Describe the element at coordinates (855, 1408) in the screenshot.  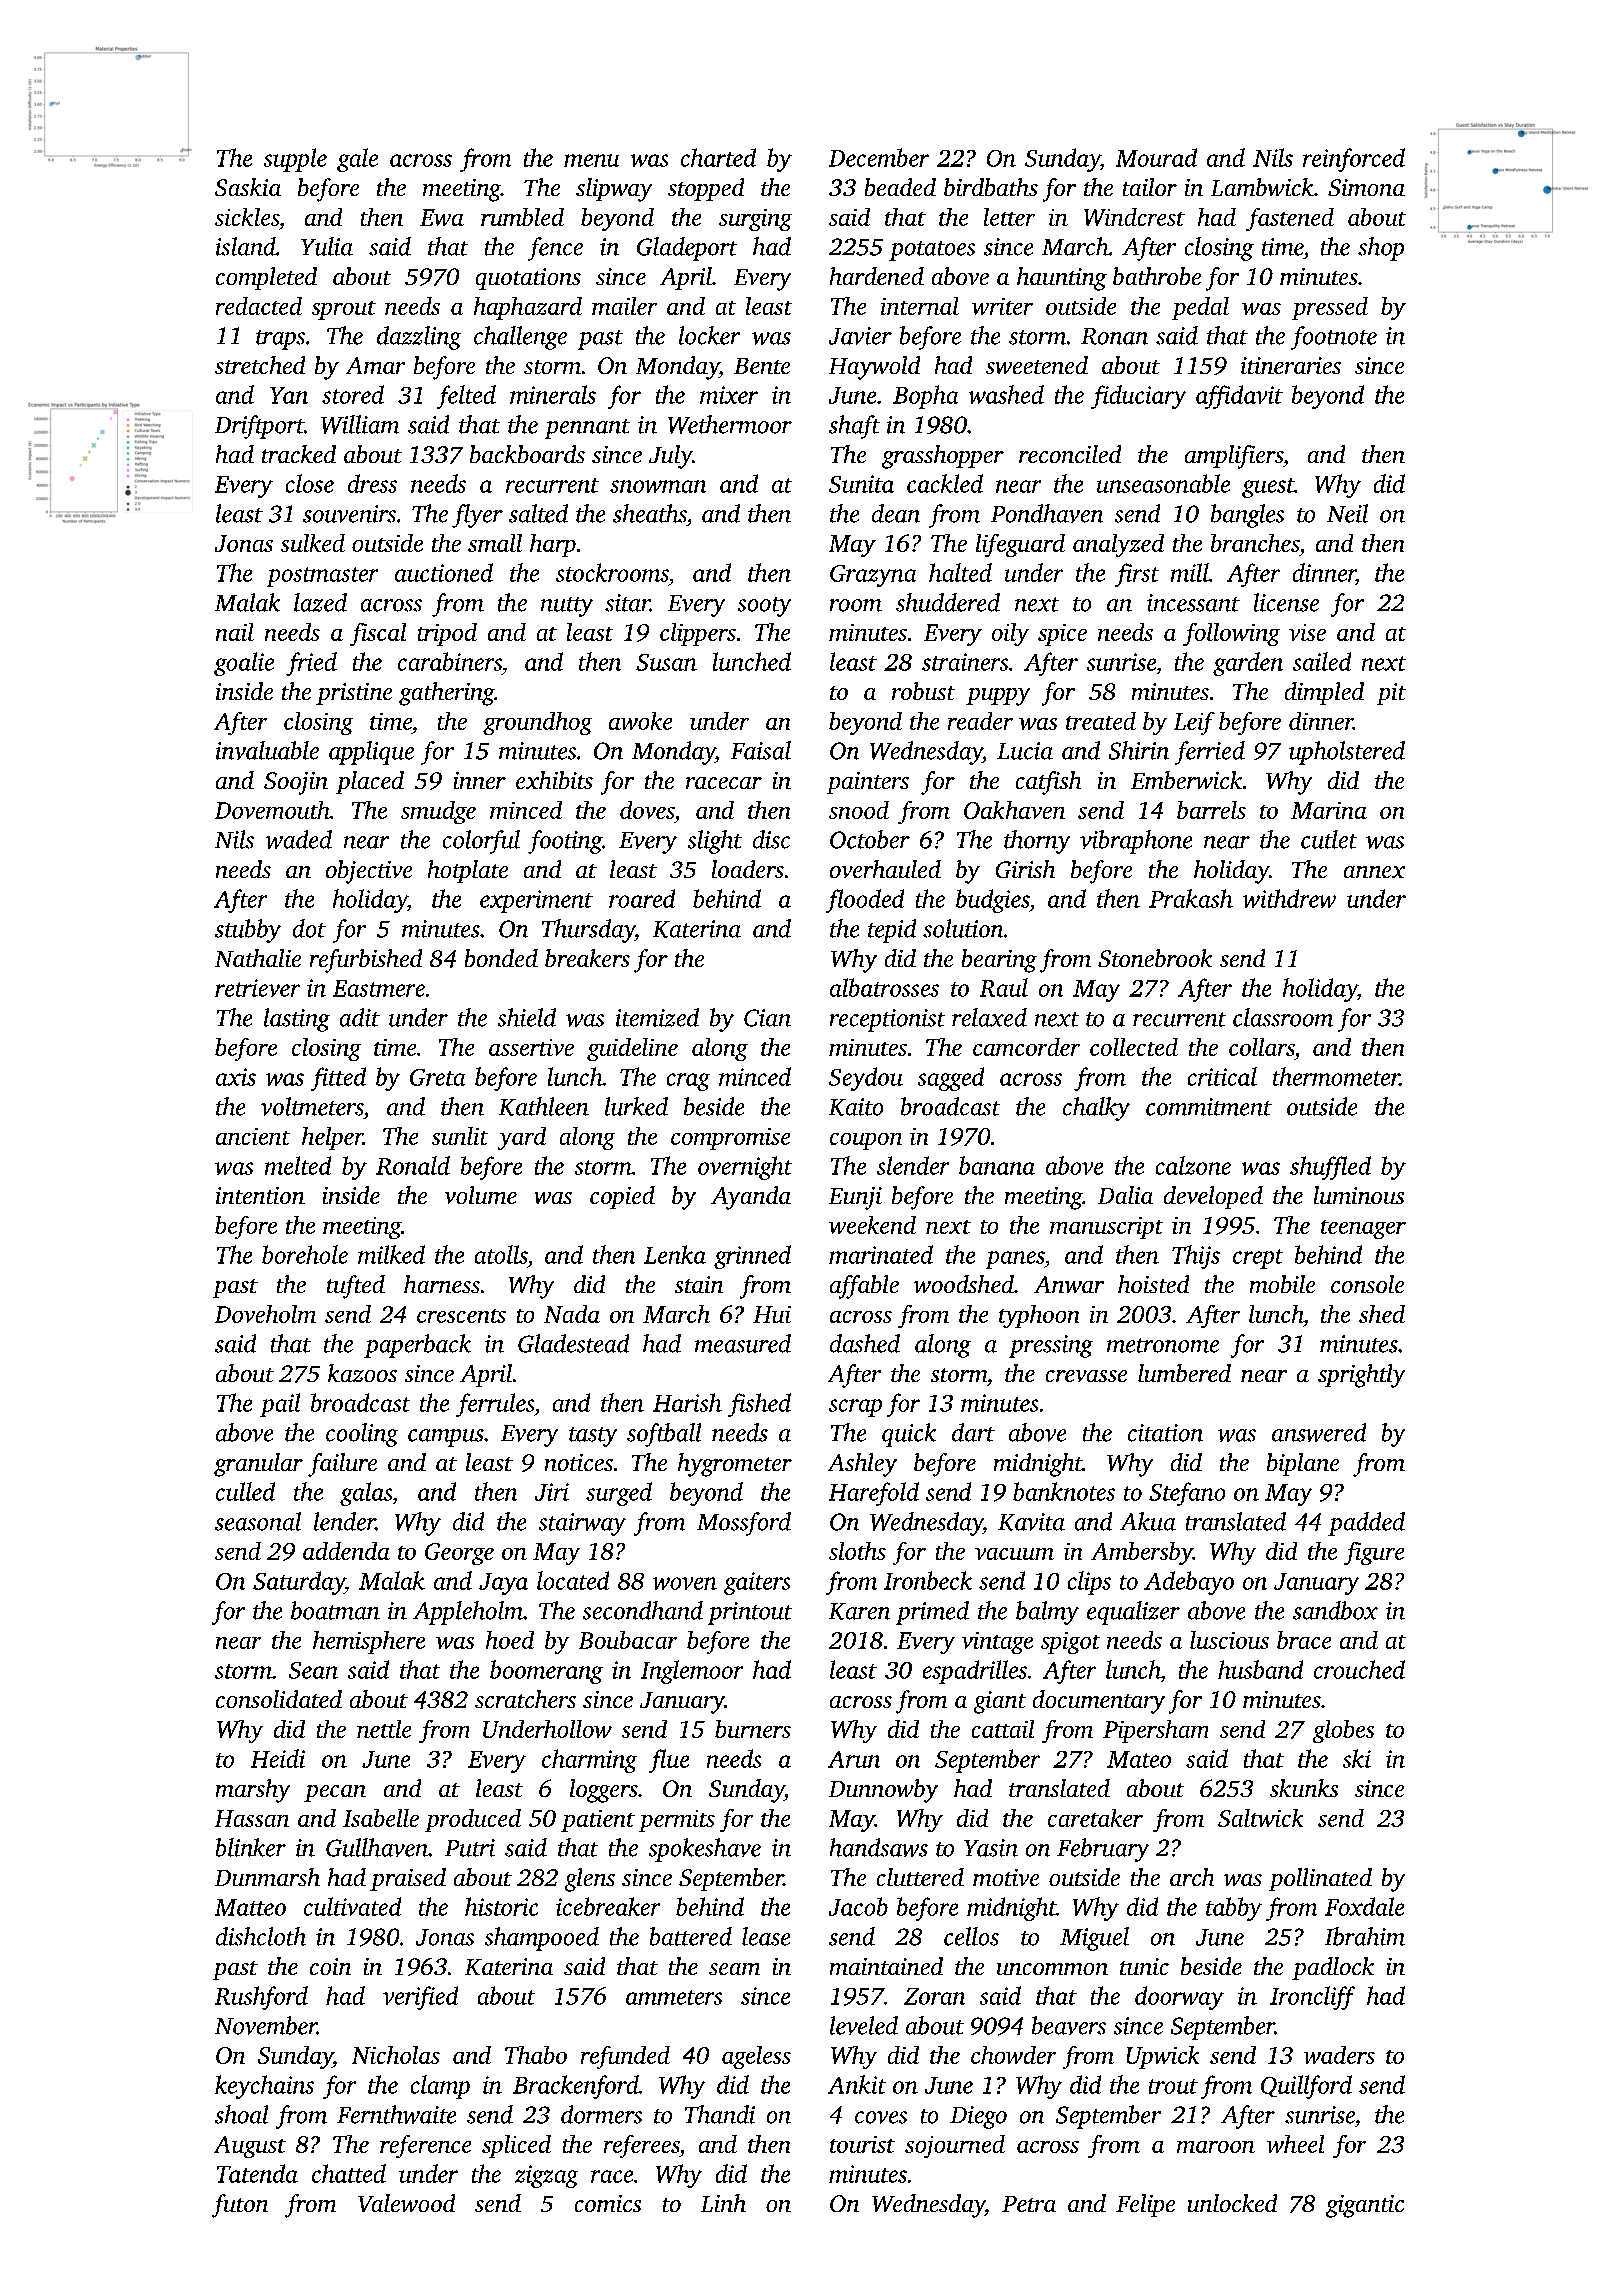
I see `scrap` at that location.
